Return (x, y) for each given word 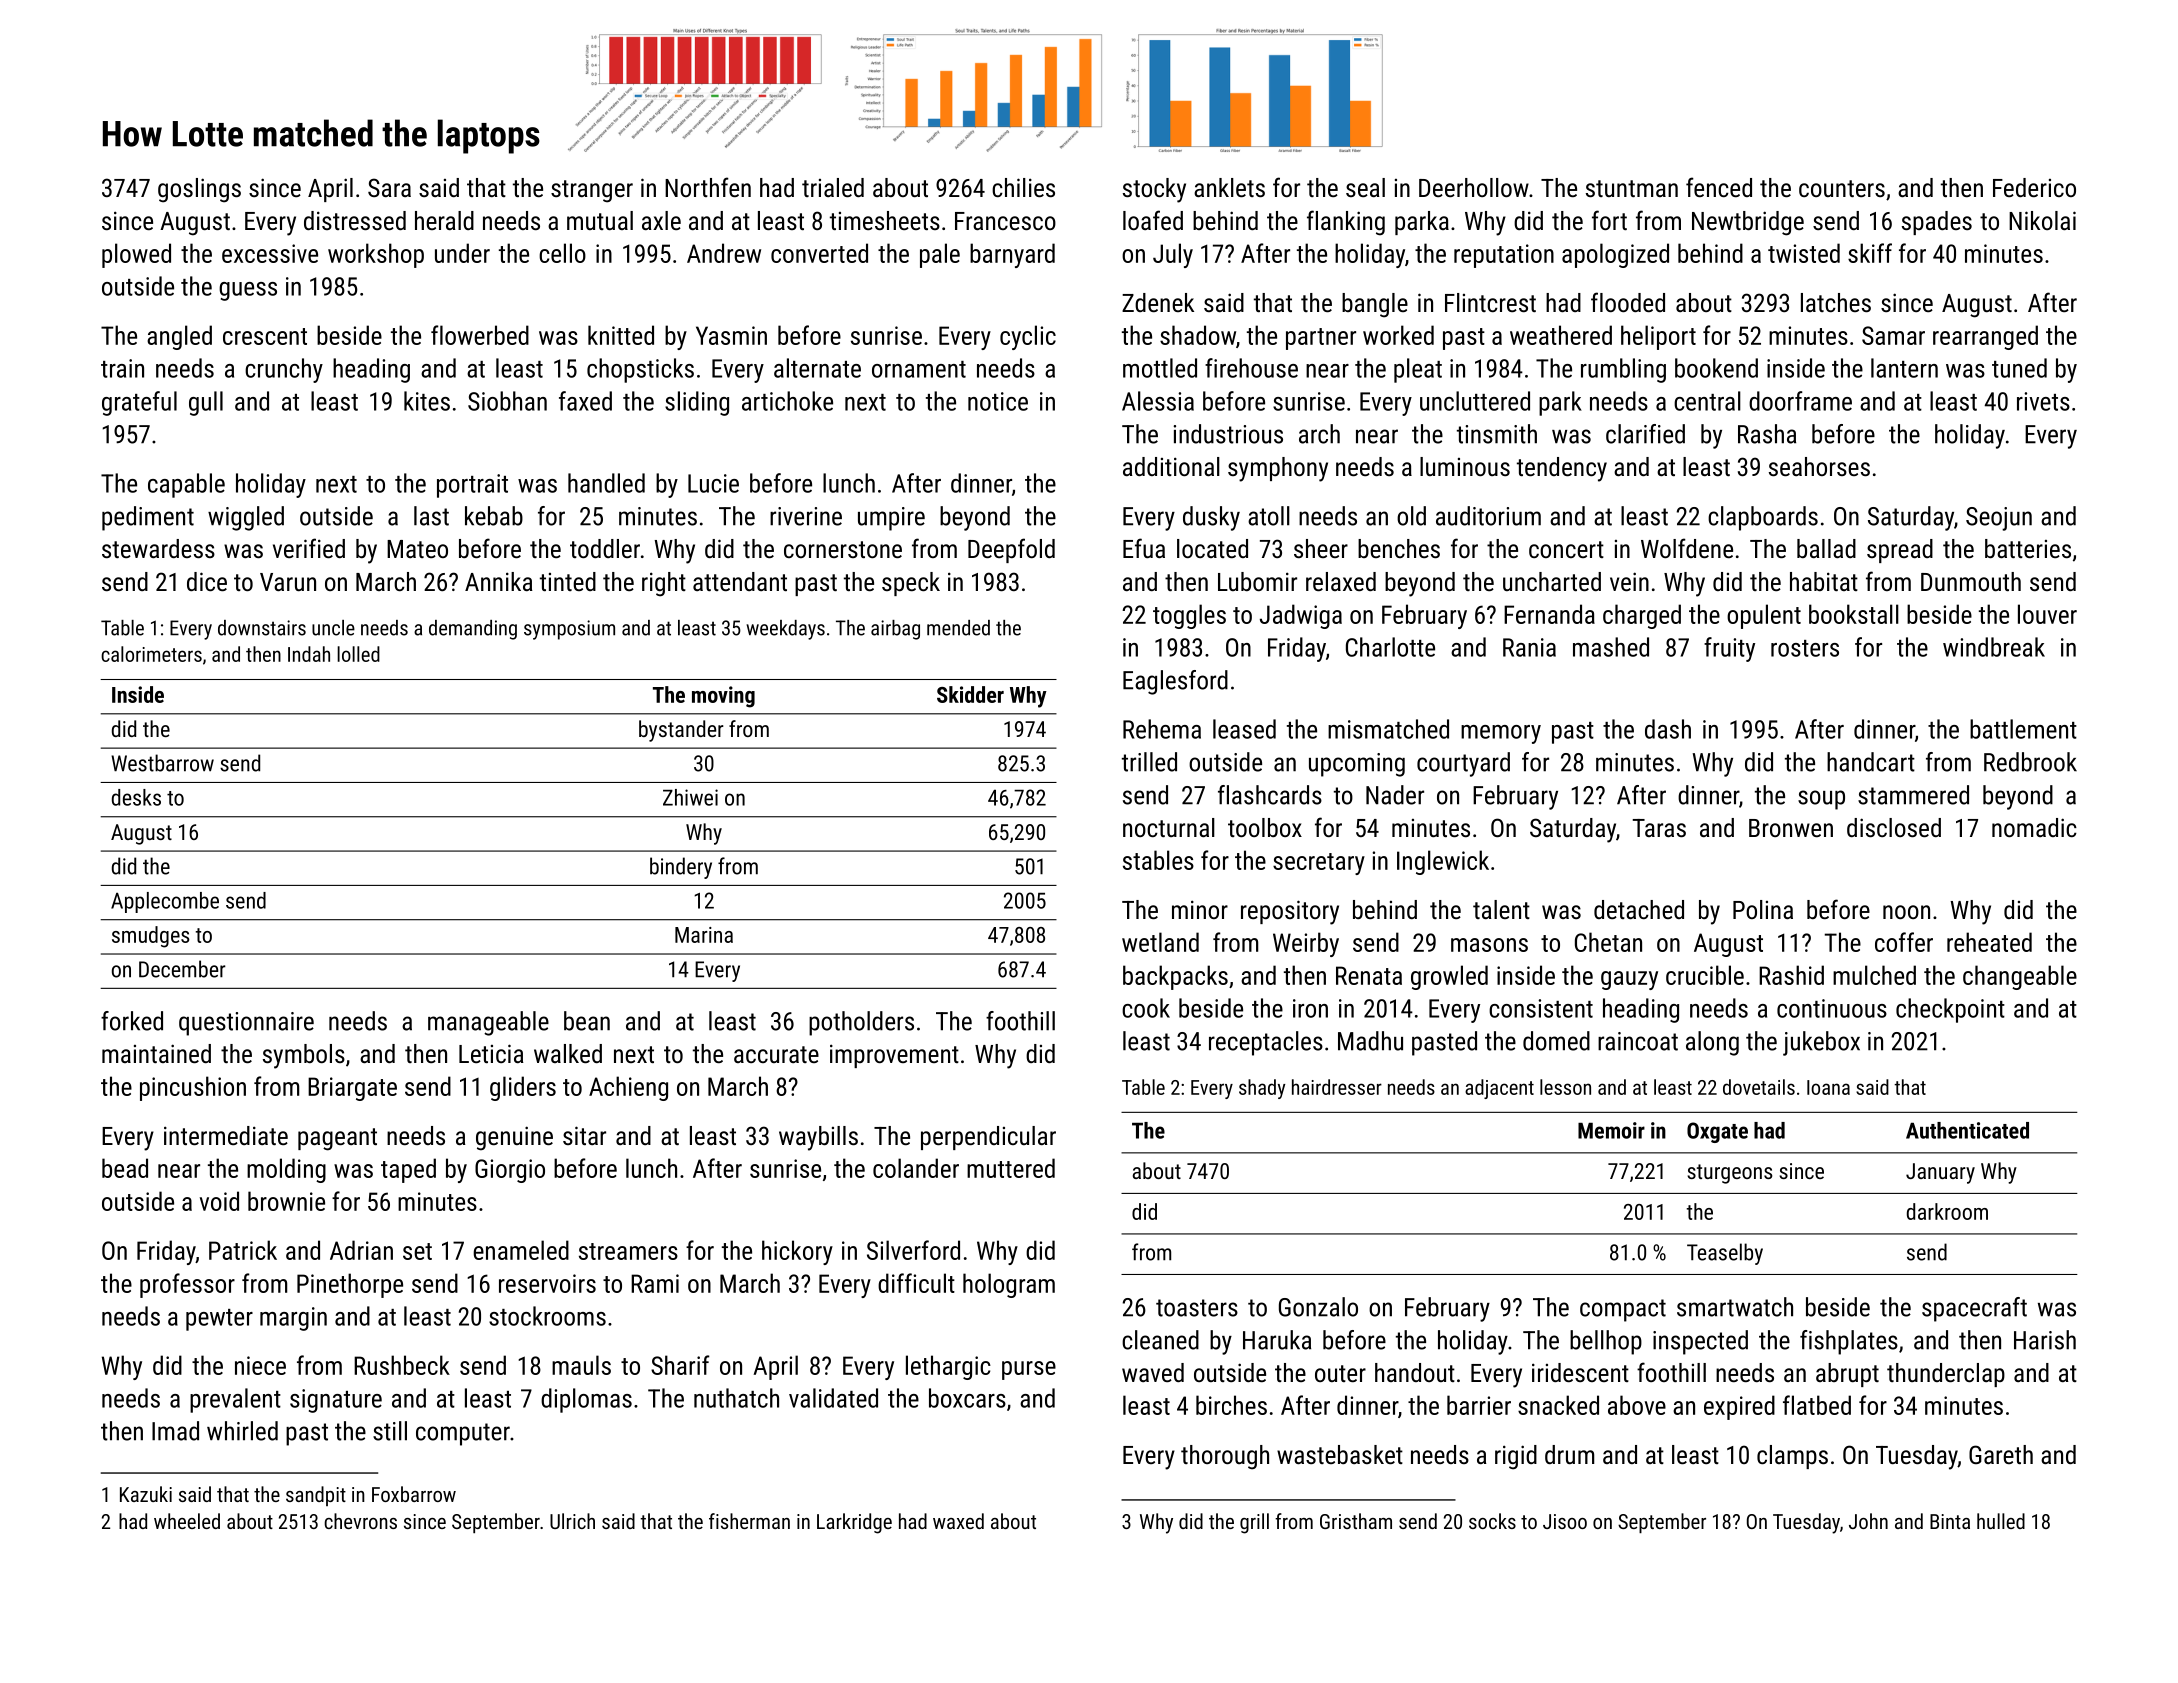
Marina (704, 935)
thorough (1225, 1457)
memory (1501, 734)
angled (179, 337)
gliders (523, 1088)
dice (207, 581)
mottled (1160, 368)
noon (1906, 912)
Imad (175, 1431)
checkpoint (1950, 1010)
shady (1262, 1089)
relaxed (1341, 581)
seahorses (1819, 466)
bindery (681, 868)
